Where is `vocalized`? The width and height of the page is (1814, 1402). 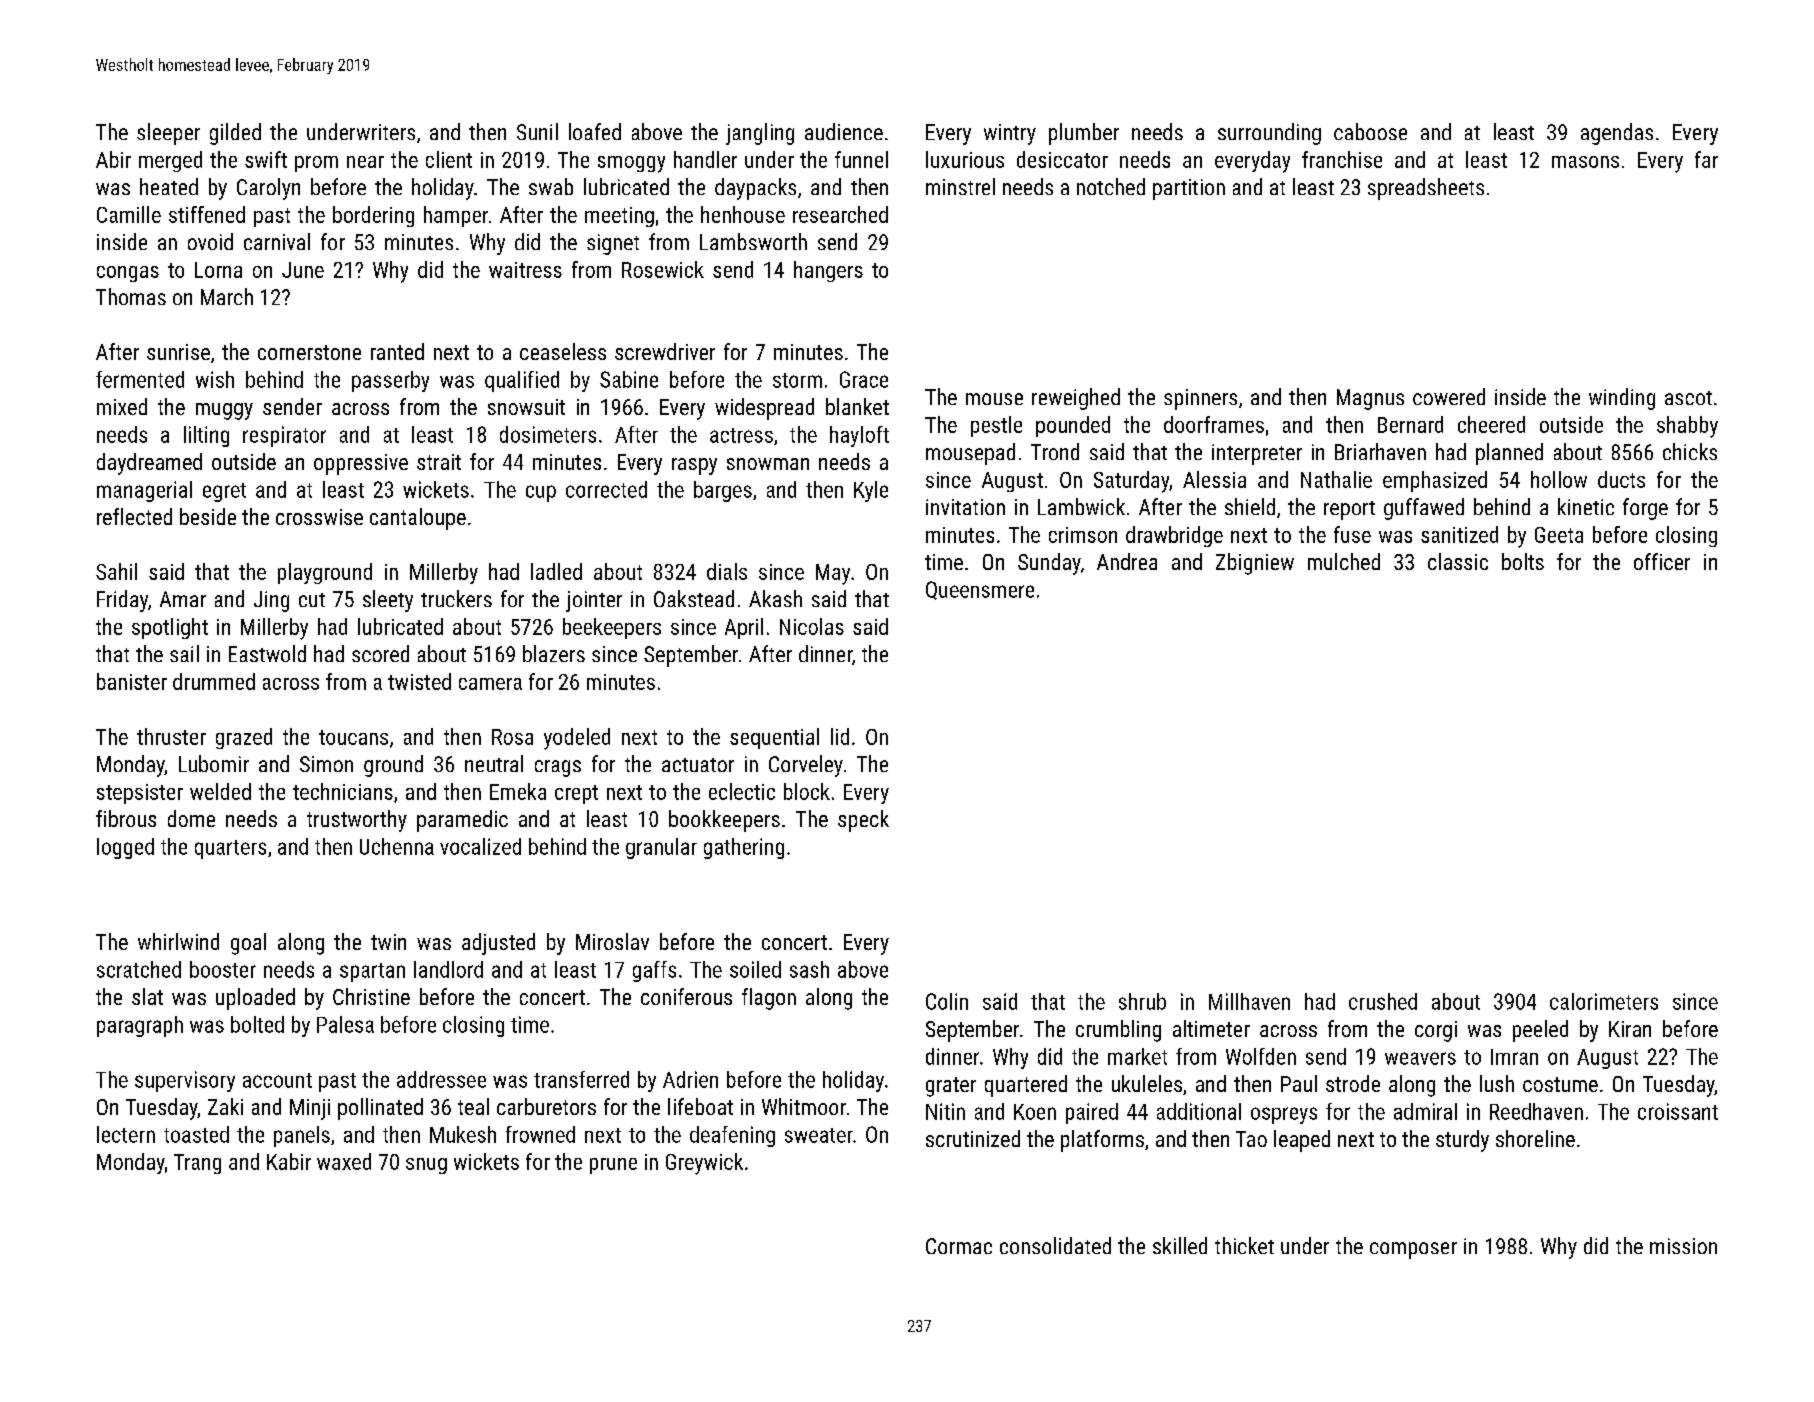 vocalized is located at coordinates (480, 846).
